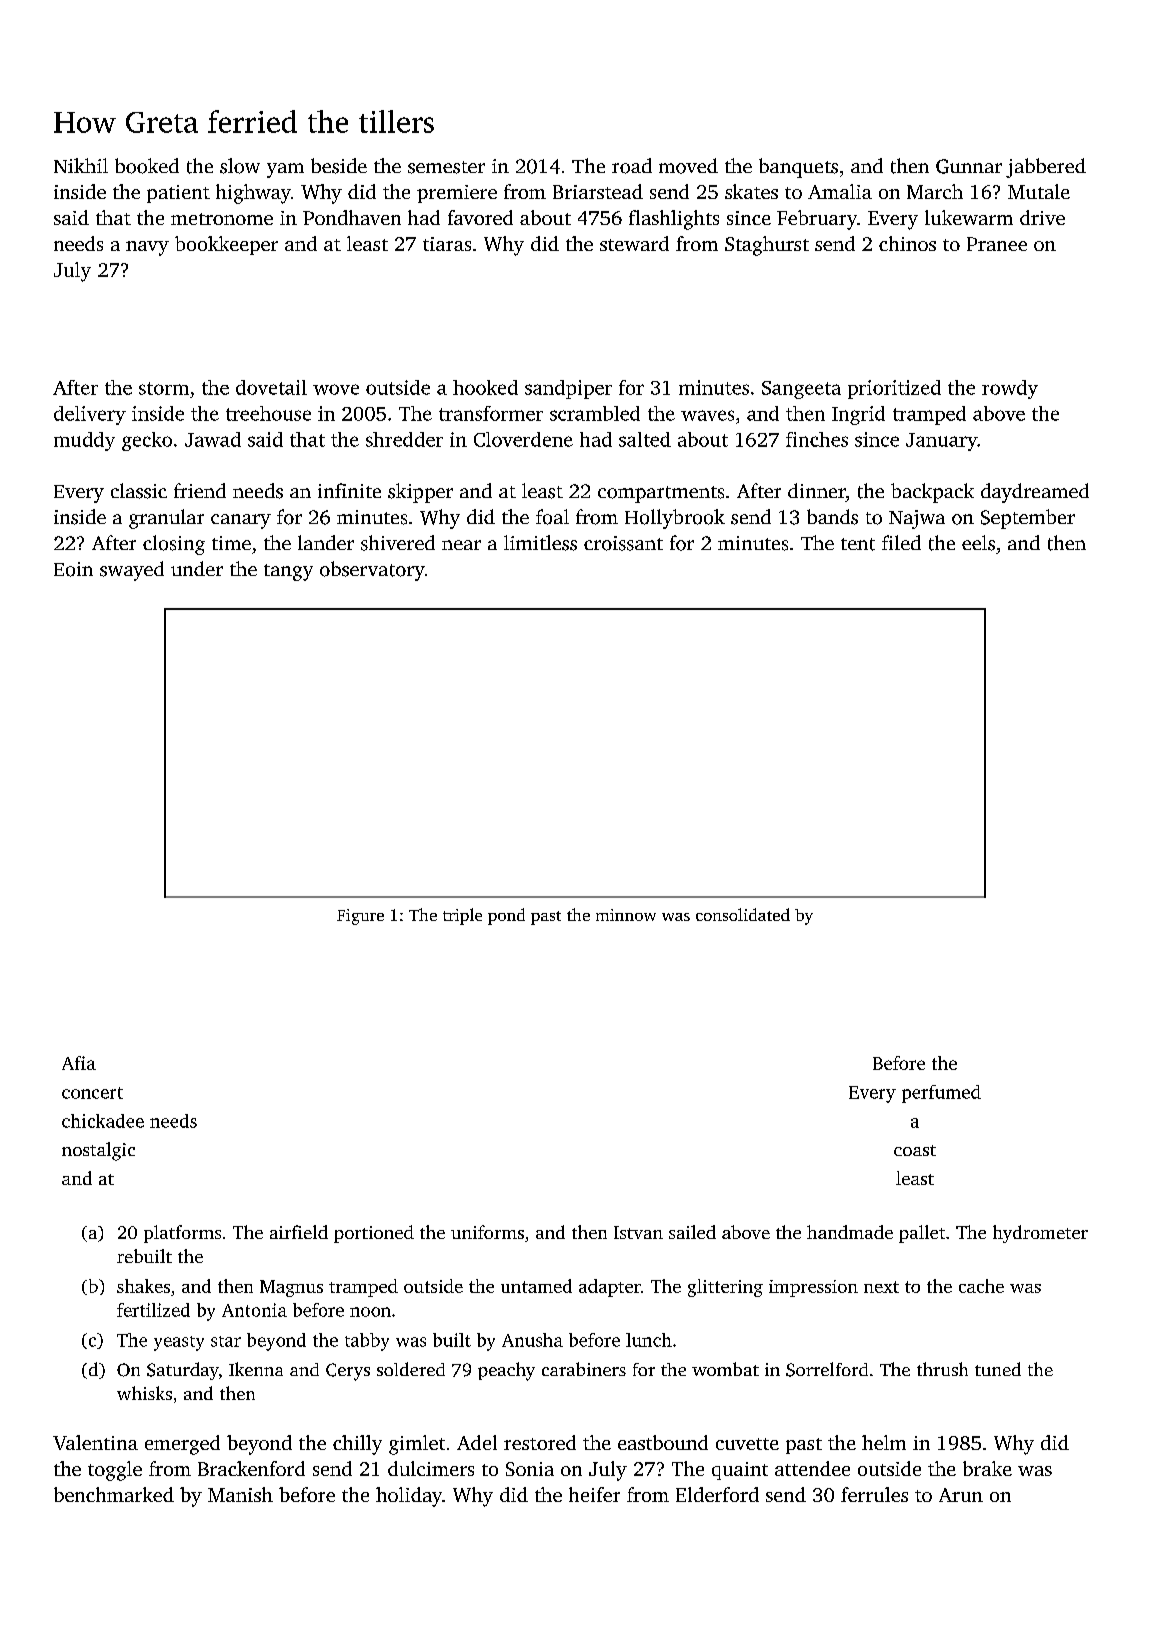 Image resolution: width=1150 pixels, height=1626 pixels. What do you see at coordinates (688, 166) in the page?
I see `moved` at bounding box center [688, 166].
